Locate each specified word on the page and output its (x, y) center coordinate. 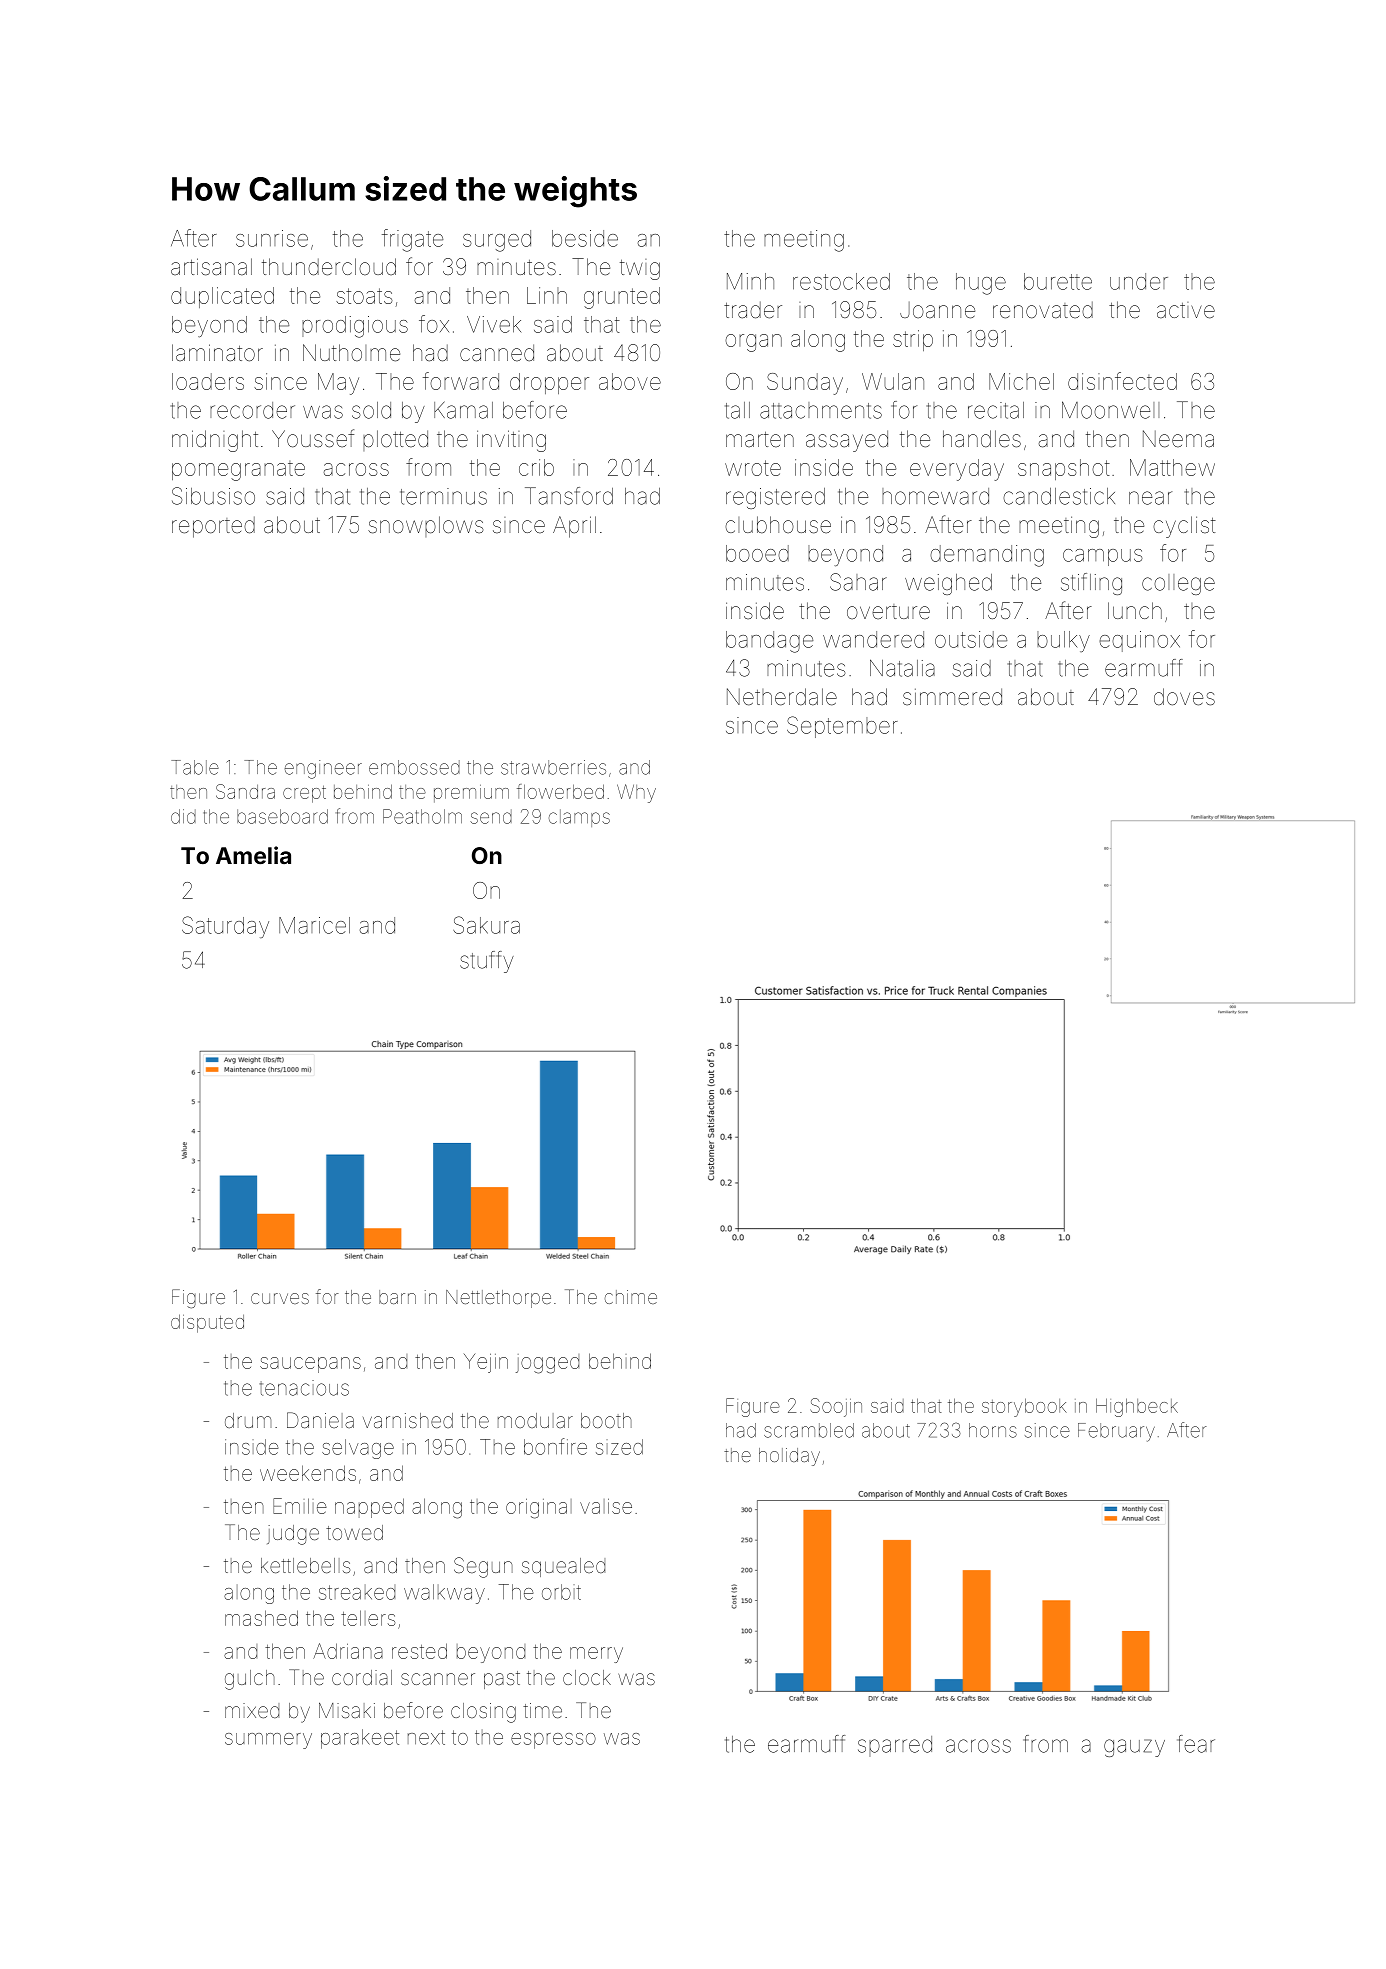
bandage (769, 642)
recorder (252, 410)
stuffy (487, 962)
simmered (952, 696)
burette (1058, 281)
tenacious (304, 1388)
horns (993, 1430)
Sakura (486, 925)
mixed (252, 1710)
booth (606, 1420)
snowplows (426, 526)
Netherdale (782, 697)
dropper (549, 383)
